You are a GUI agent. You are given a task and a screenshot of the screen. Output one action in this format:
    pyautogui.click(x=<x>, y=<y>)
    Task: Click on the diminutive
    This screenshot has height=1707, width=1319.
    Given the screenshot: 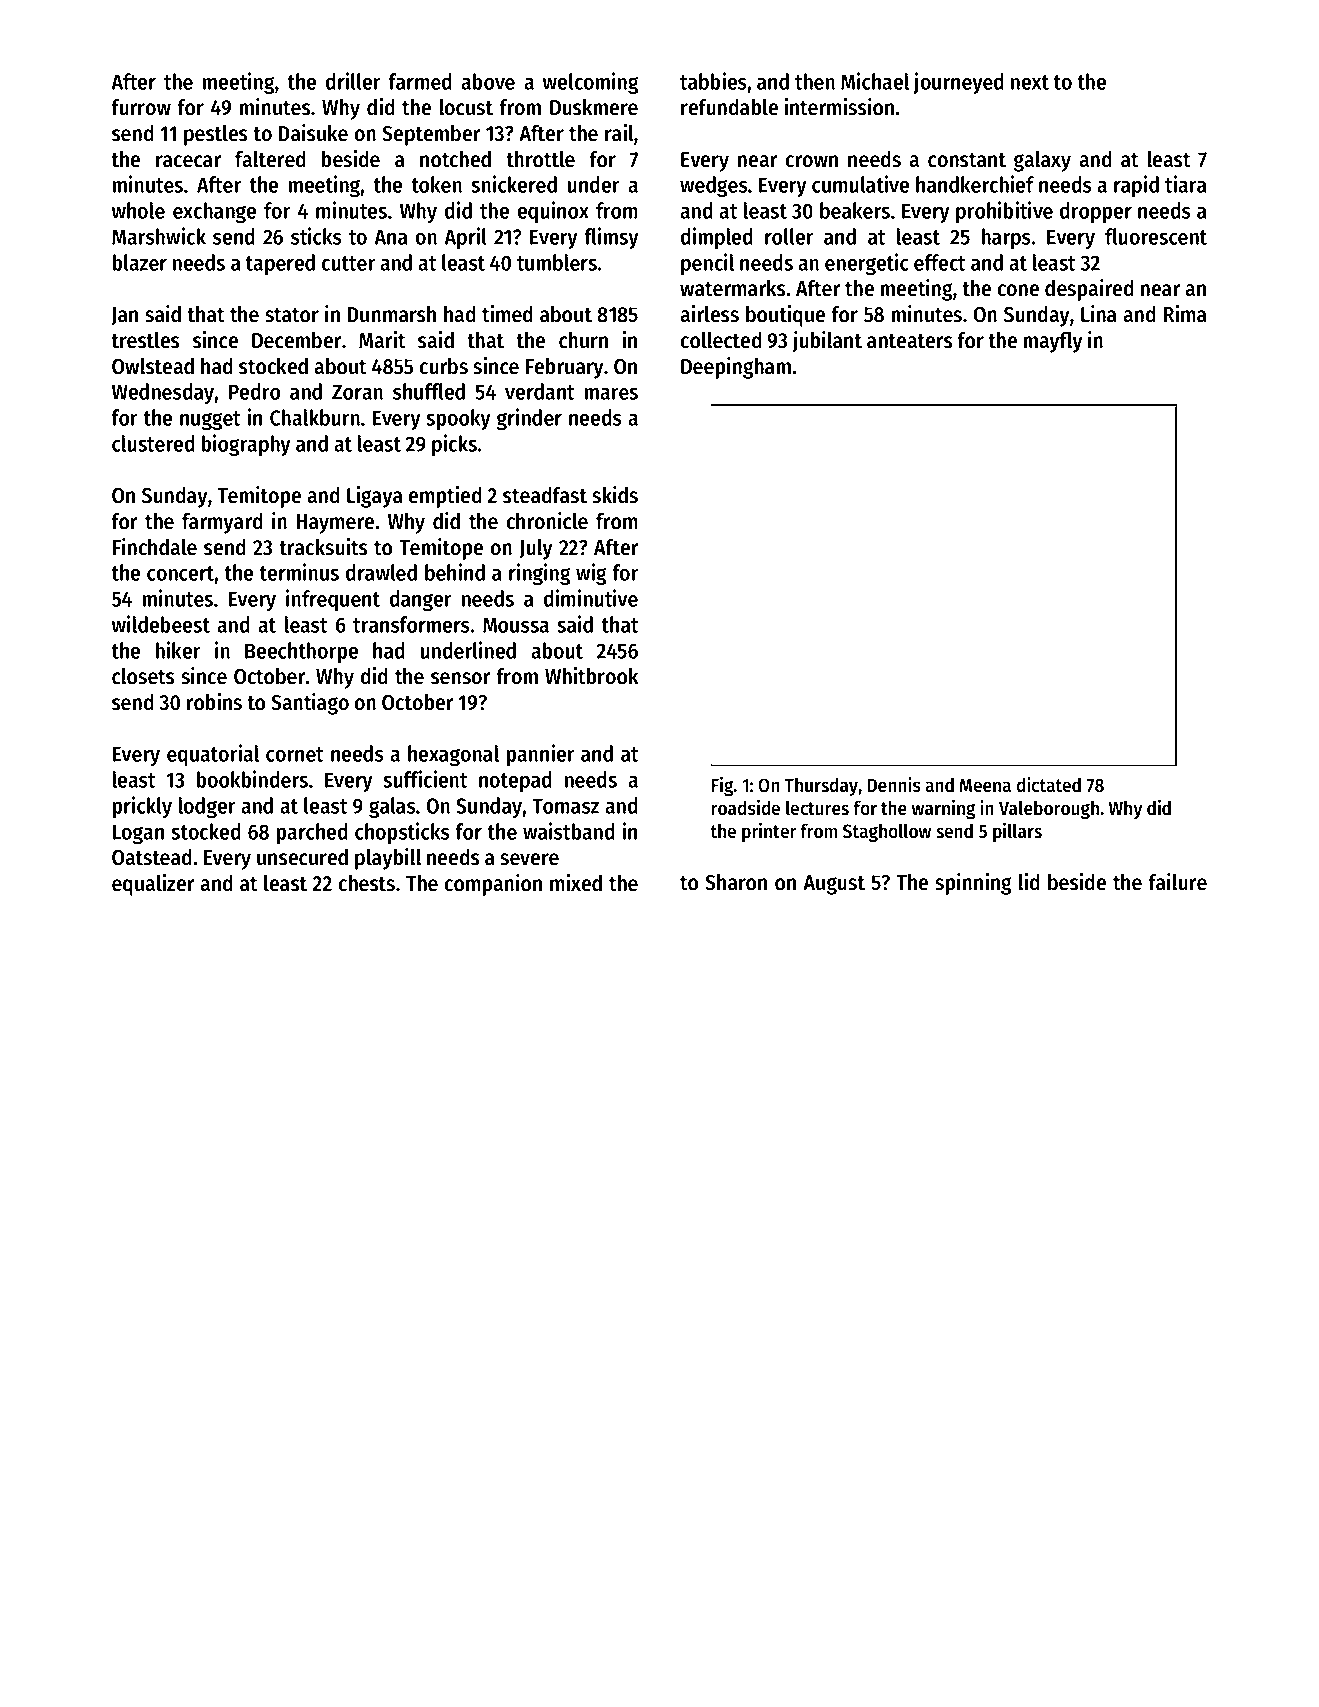 What is the action you would take?
    pyautogui.click(x=591, y=598)
